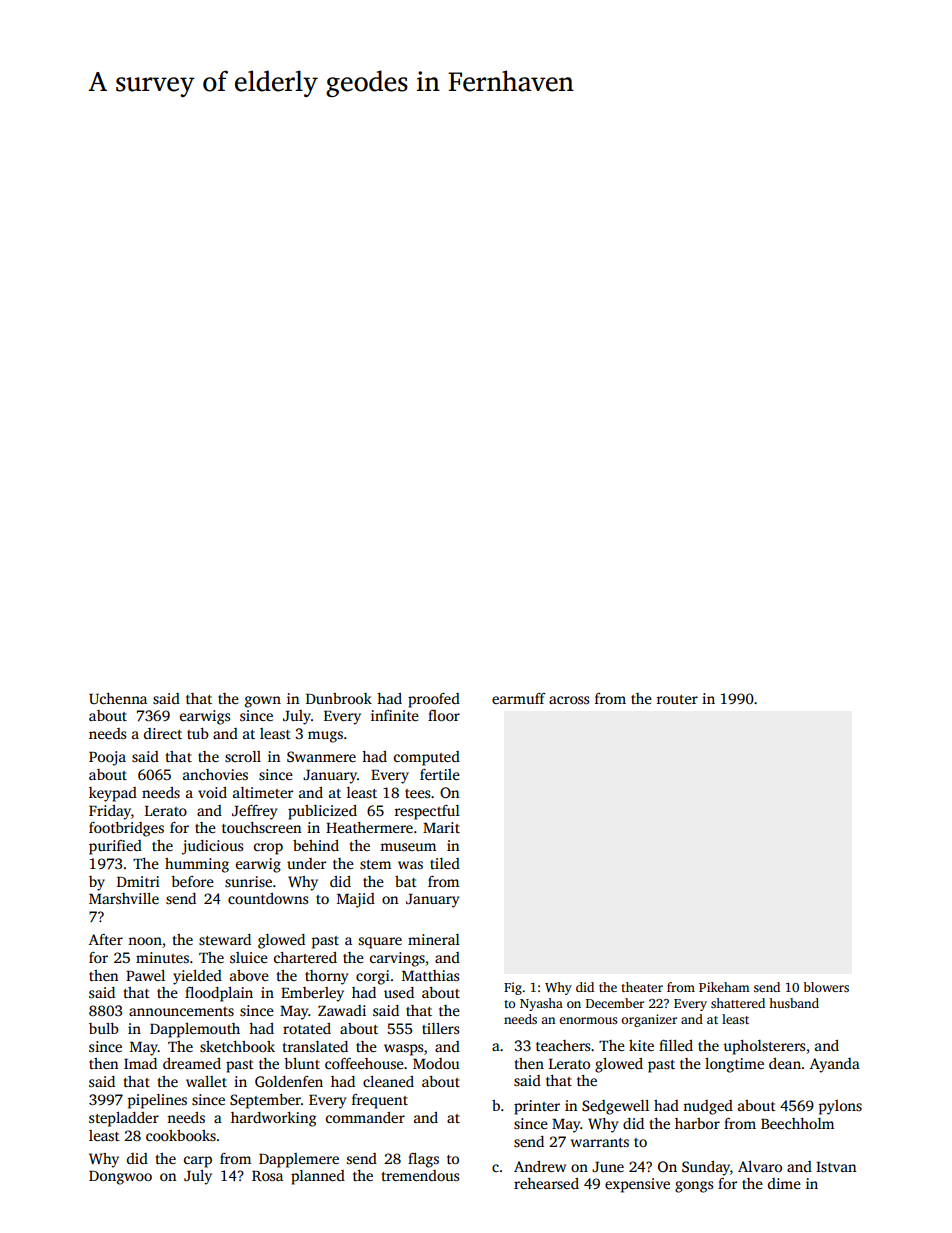  I want to click on countdowns, so click(268, 898).
